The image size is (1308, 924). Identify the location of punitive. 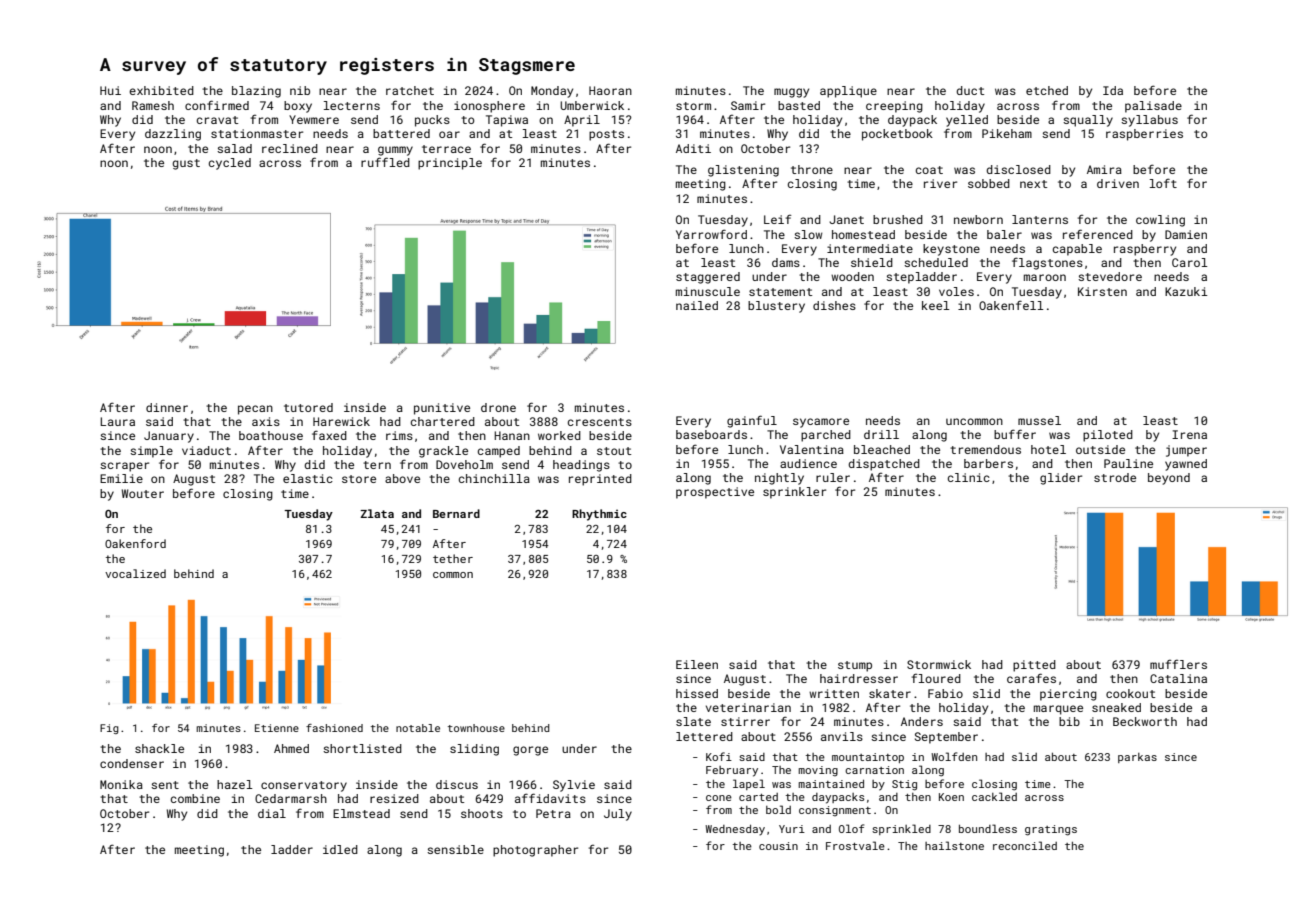
(442, 409).
